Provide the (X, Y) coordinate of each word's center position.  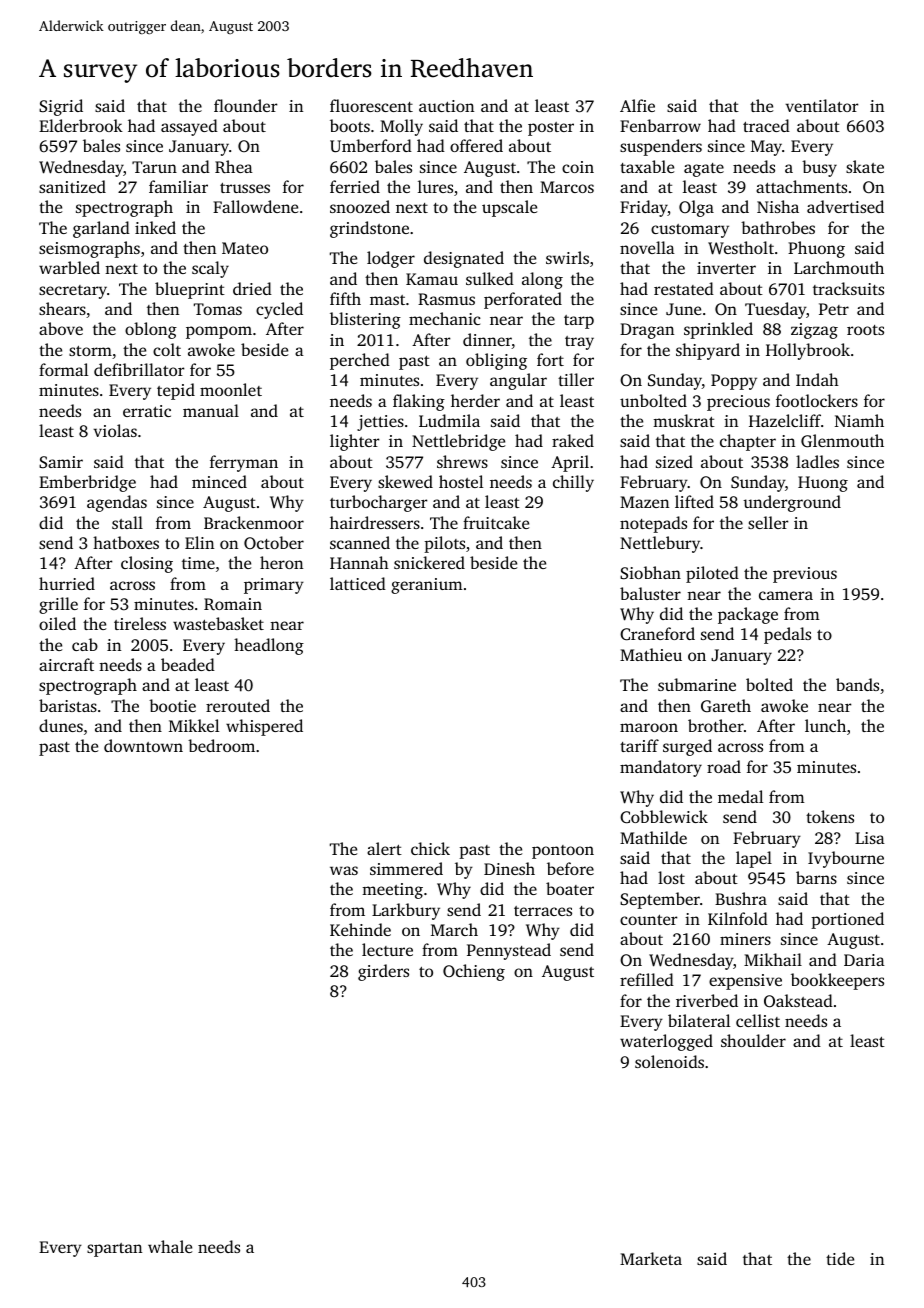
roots (865, 330)
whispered (264, 727)
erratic (147, 411)
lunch (825, 725)
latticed (358, 583)
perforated (523, 300)
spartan (114, 1250)
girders (383, 972)
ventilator (822, 105)
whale (170, 1246)
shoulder (753, 1040)
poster (551, 129)
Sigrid (61, 107)
